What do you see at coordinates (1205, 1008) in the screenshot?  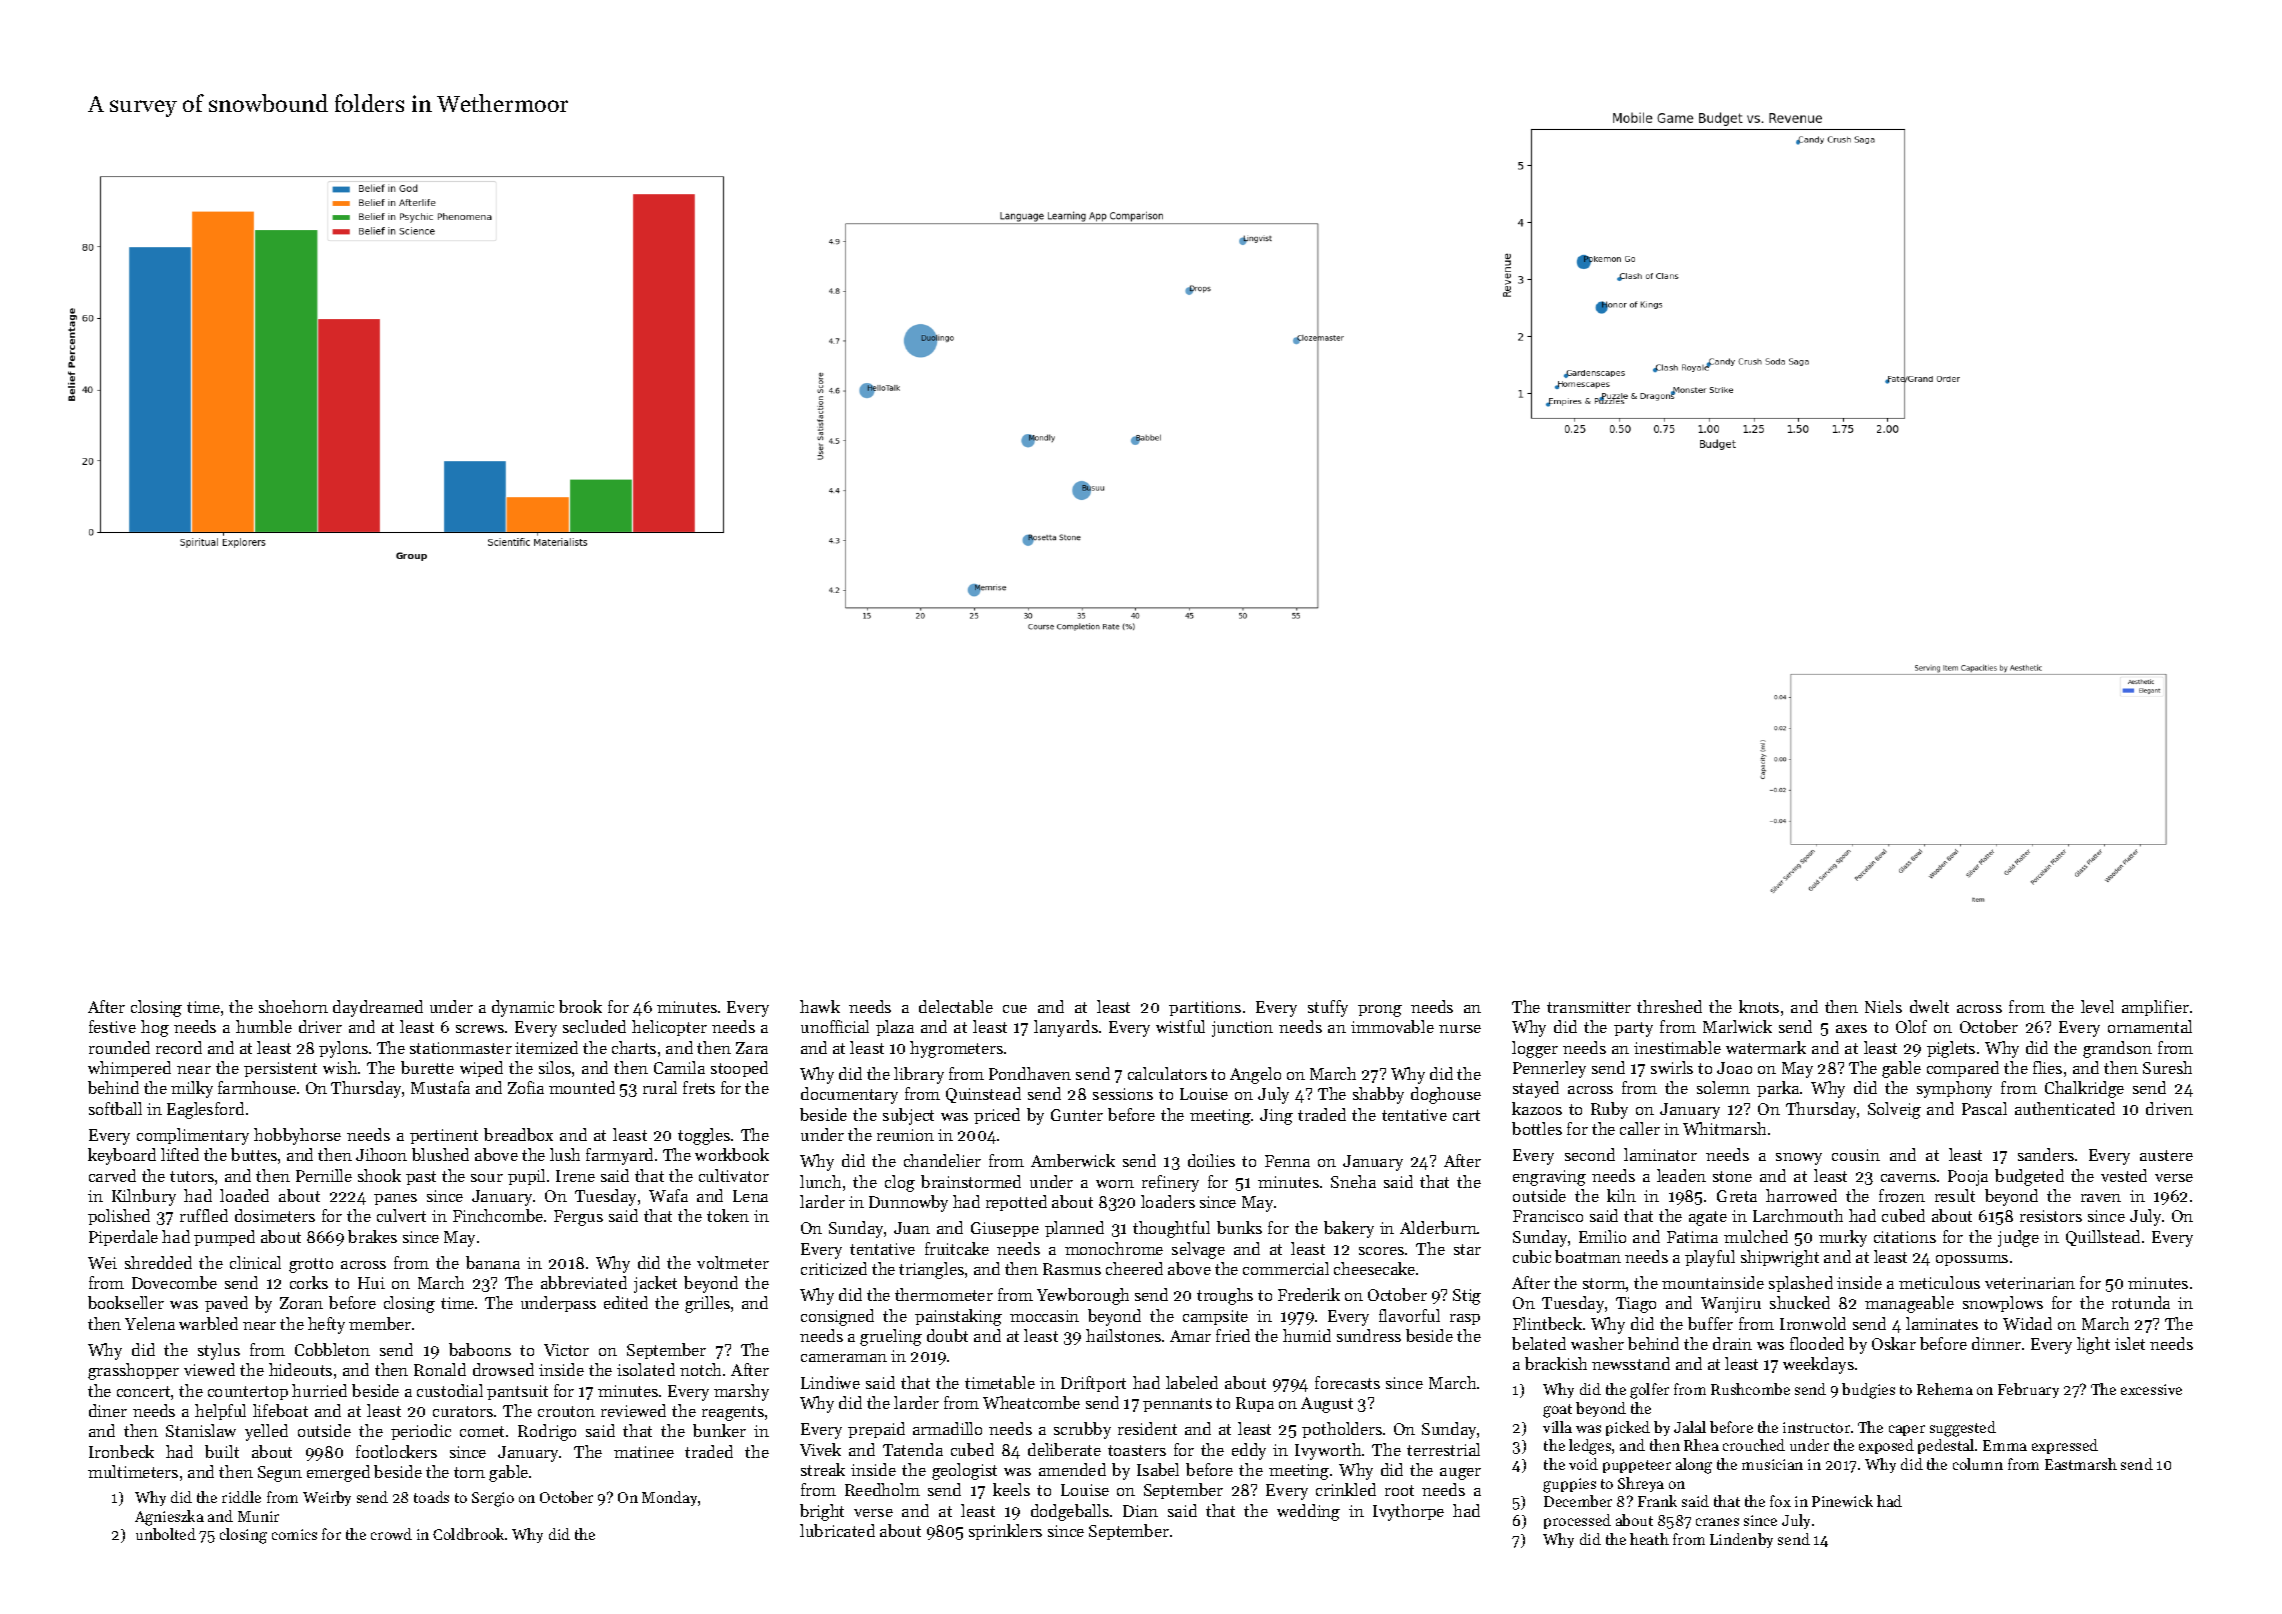 I see `partitions` at bounding box center [1205, 1008].
